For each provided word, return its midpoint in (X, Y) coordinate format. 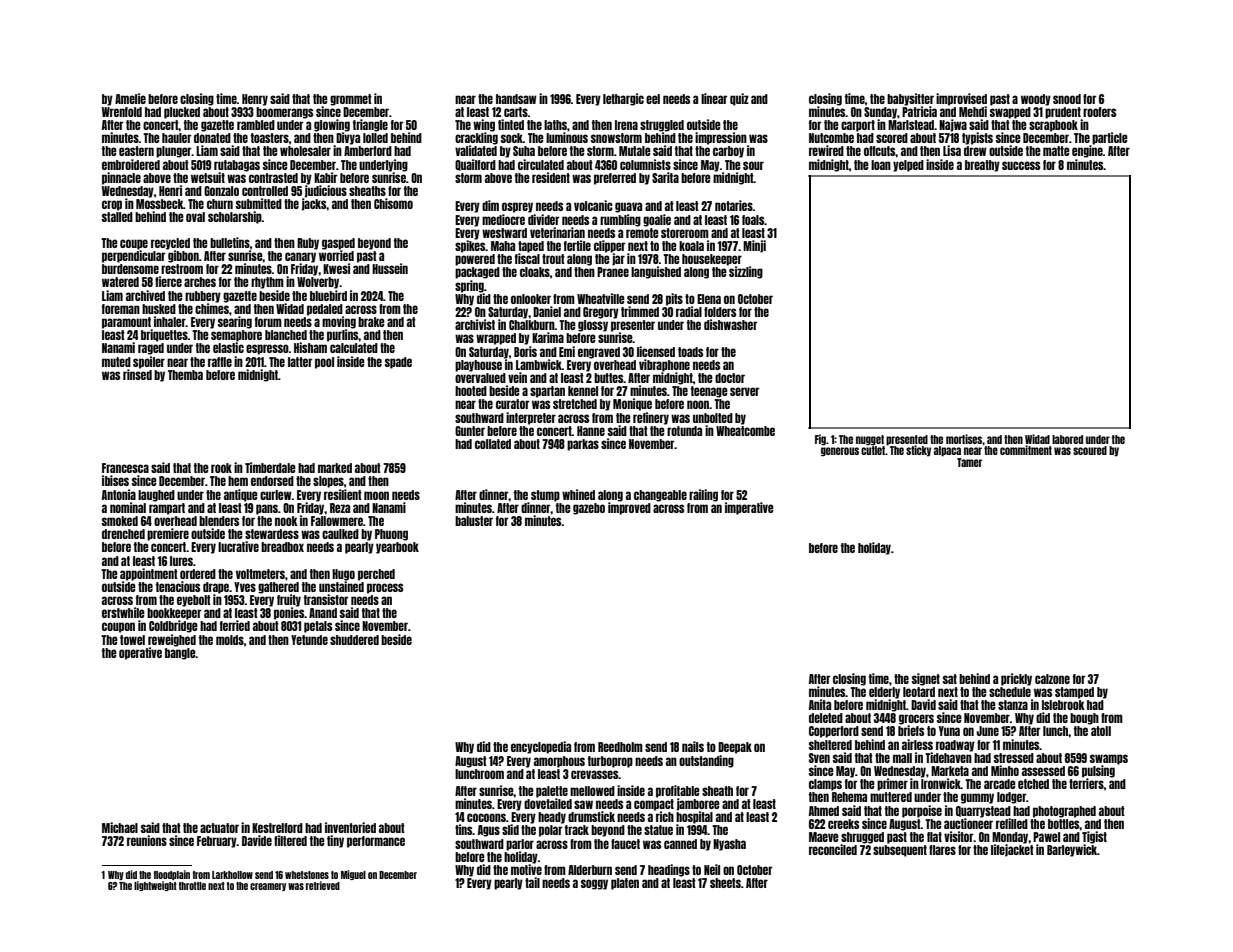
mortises (964, 439)
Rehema (849, 797)
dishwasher (731, 324)
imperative (749, 508)
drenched (123, 534)
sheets (725, 883)
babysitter (910, 99)
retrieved (323, 885)
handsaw (516, 99)
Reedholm (620, 747)
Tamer (969, 462)
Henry (255, 100)
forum (268, 322)
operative (140, 653)
